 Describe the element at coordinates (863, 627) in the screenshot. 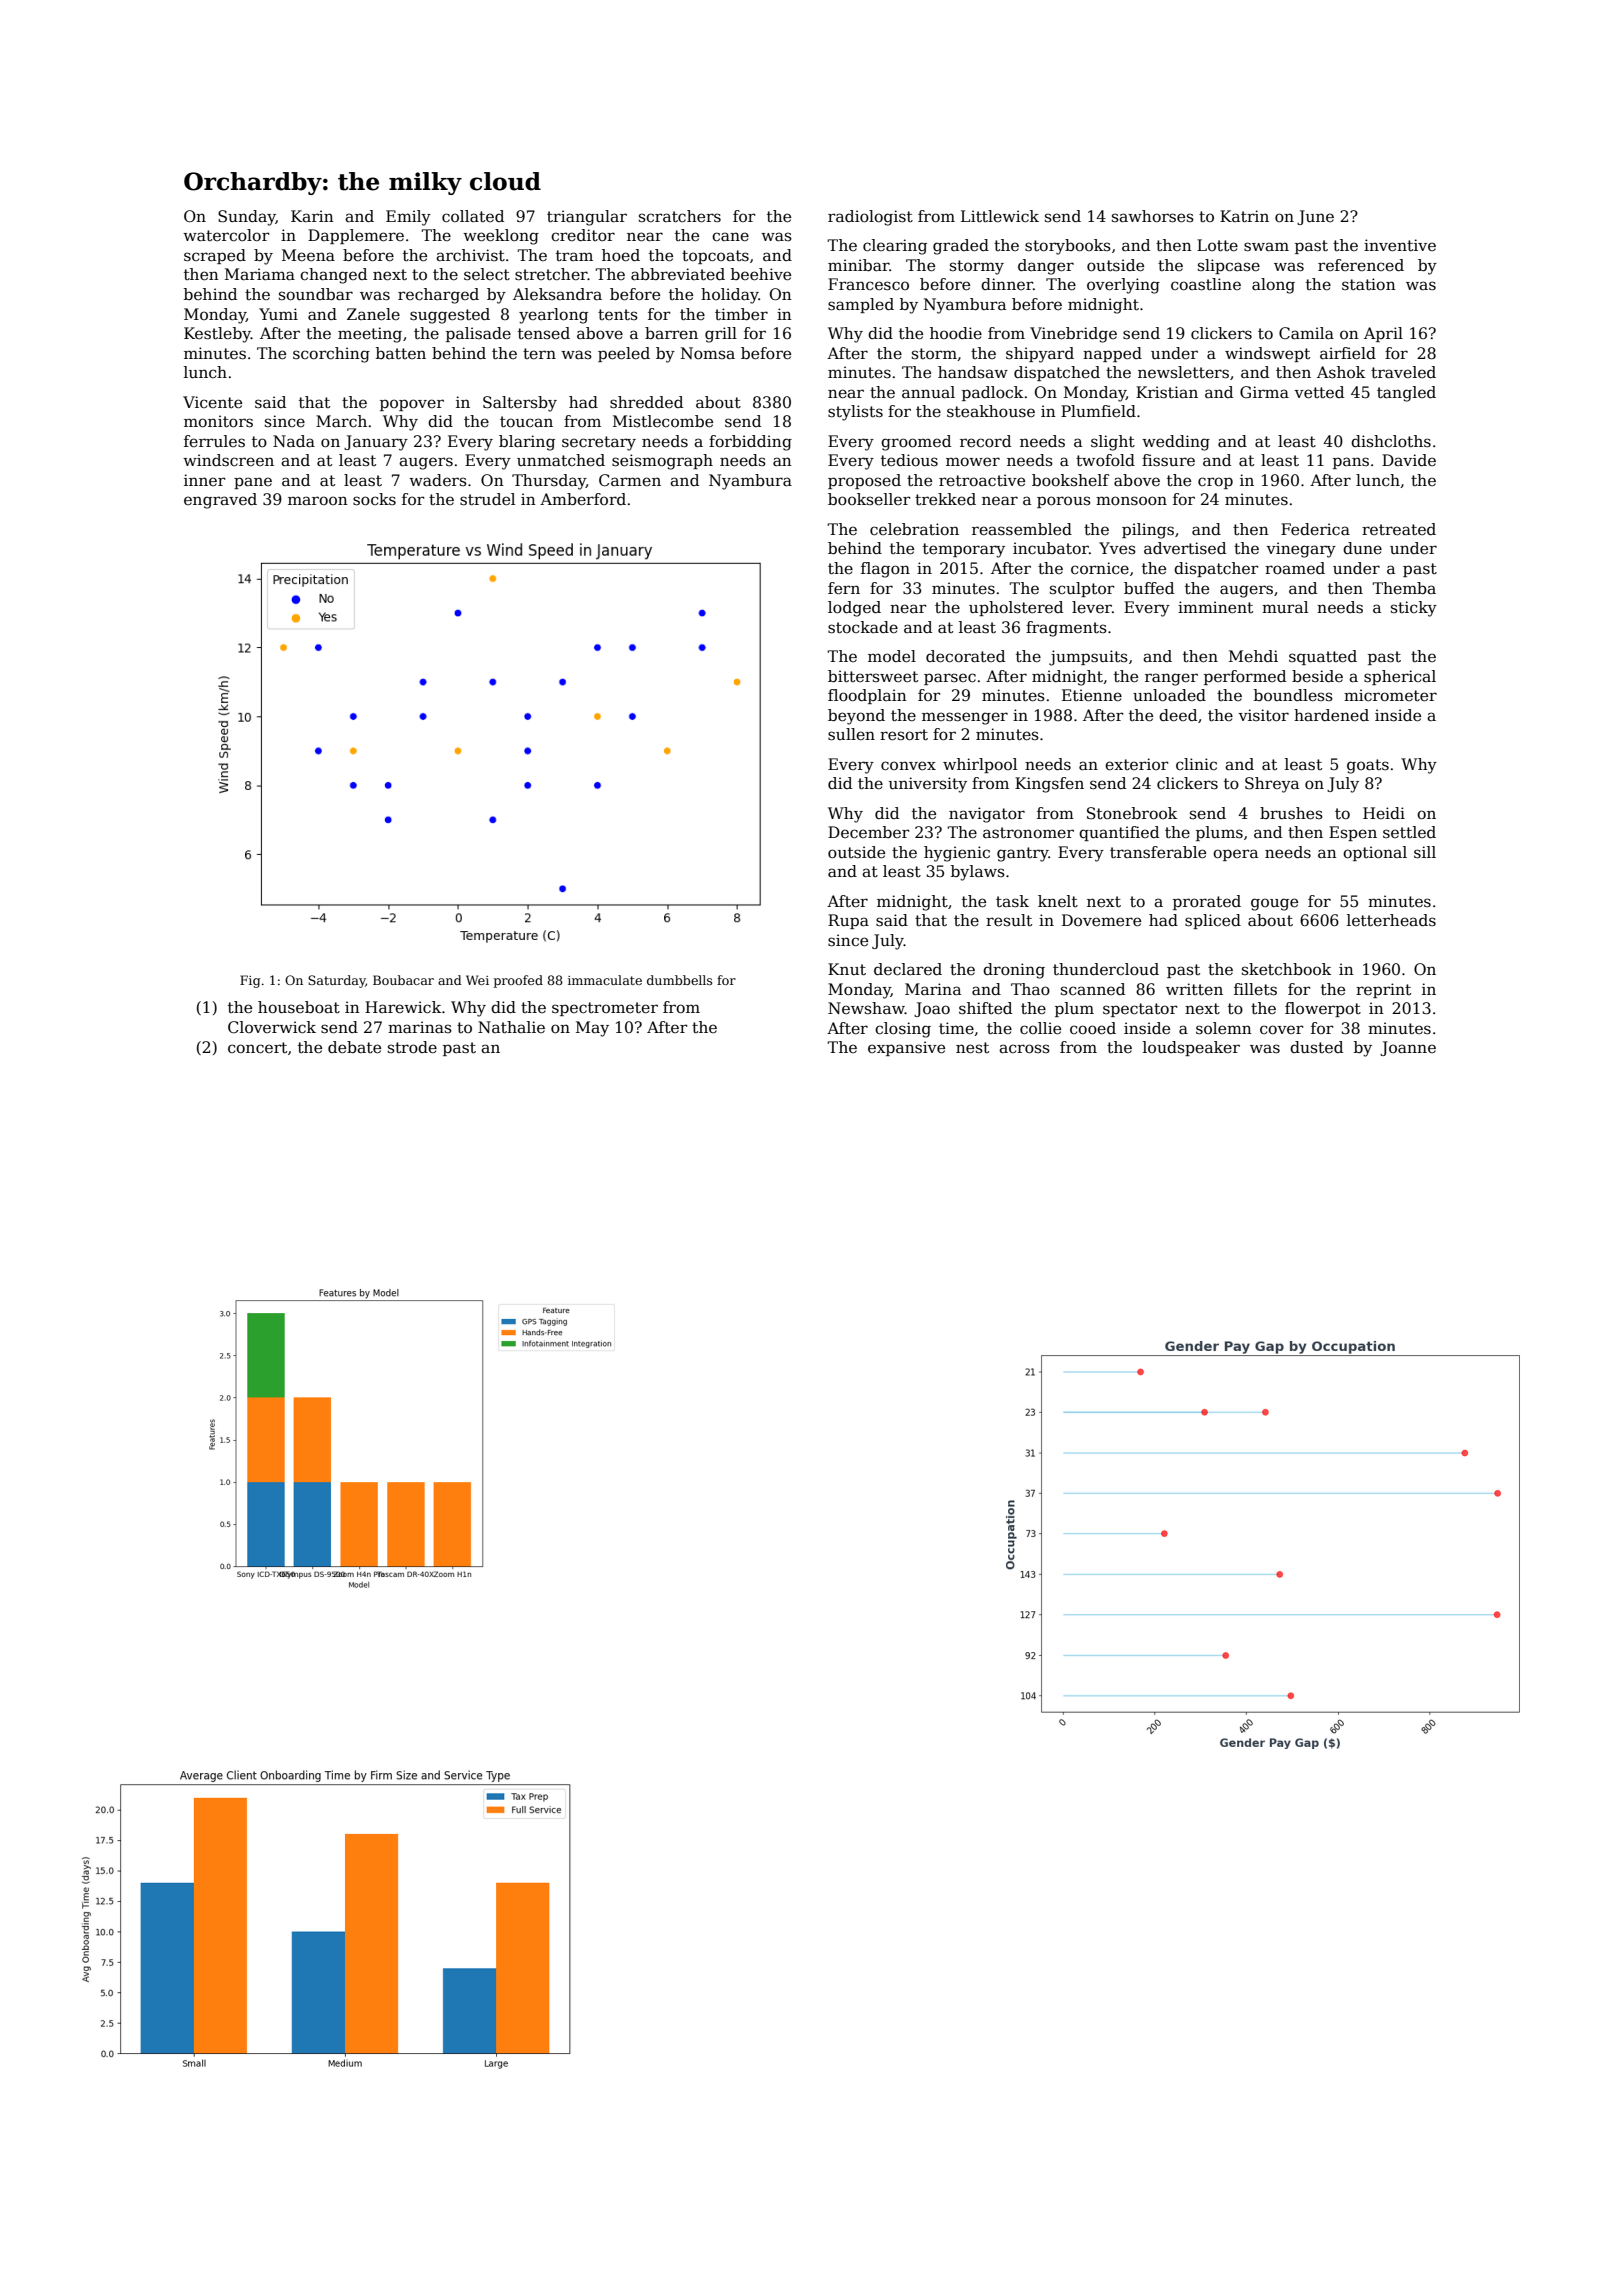

I see `stockade` at that location.
